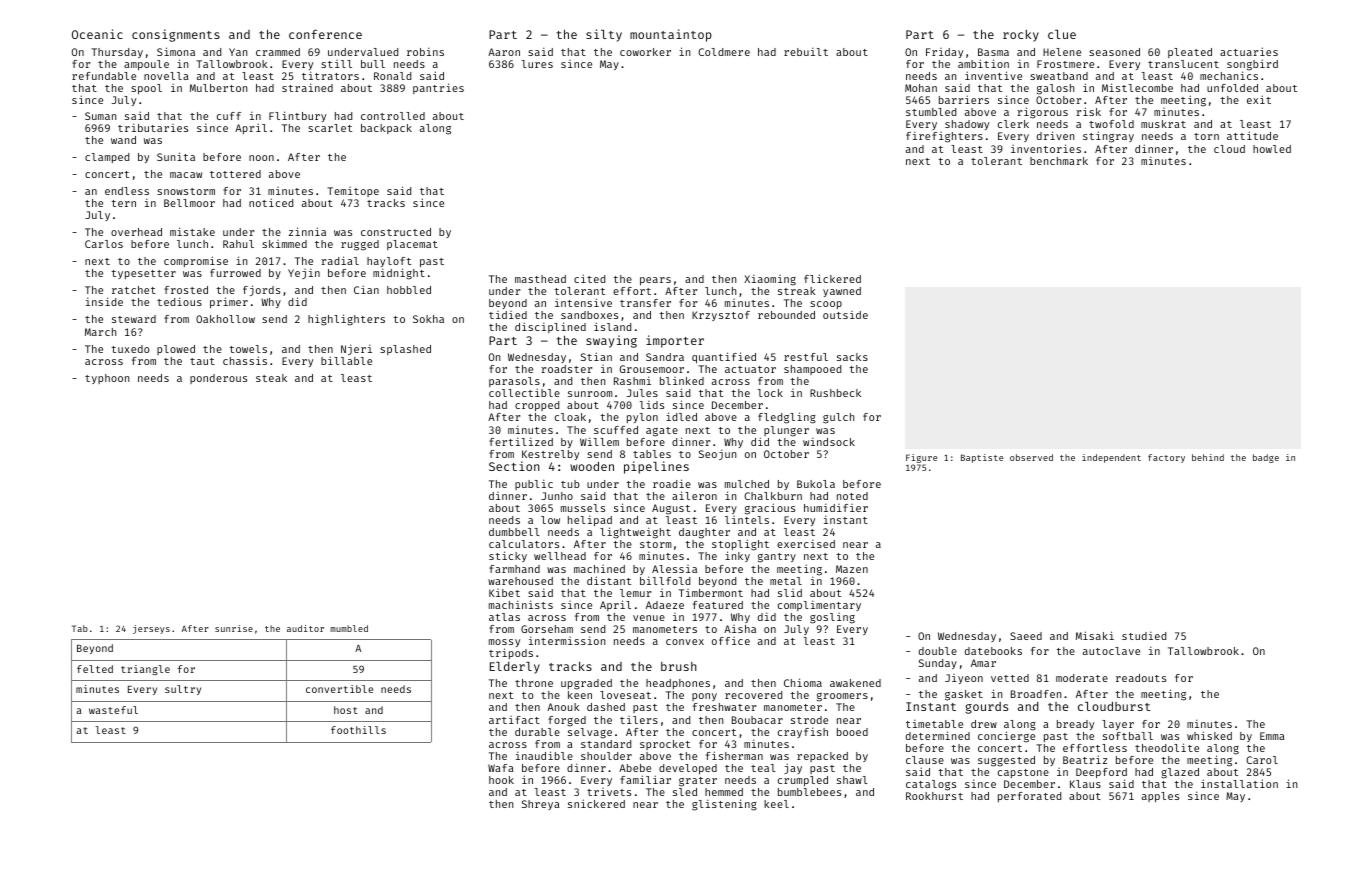  I want to click on badge, so click(1266, 458).
